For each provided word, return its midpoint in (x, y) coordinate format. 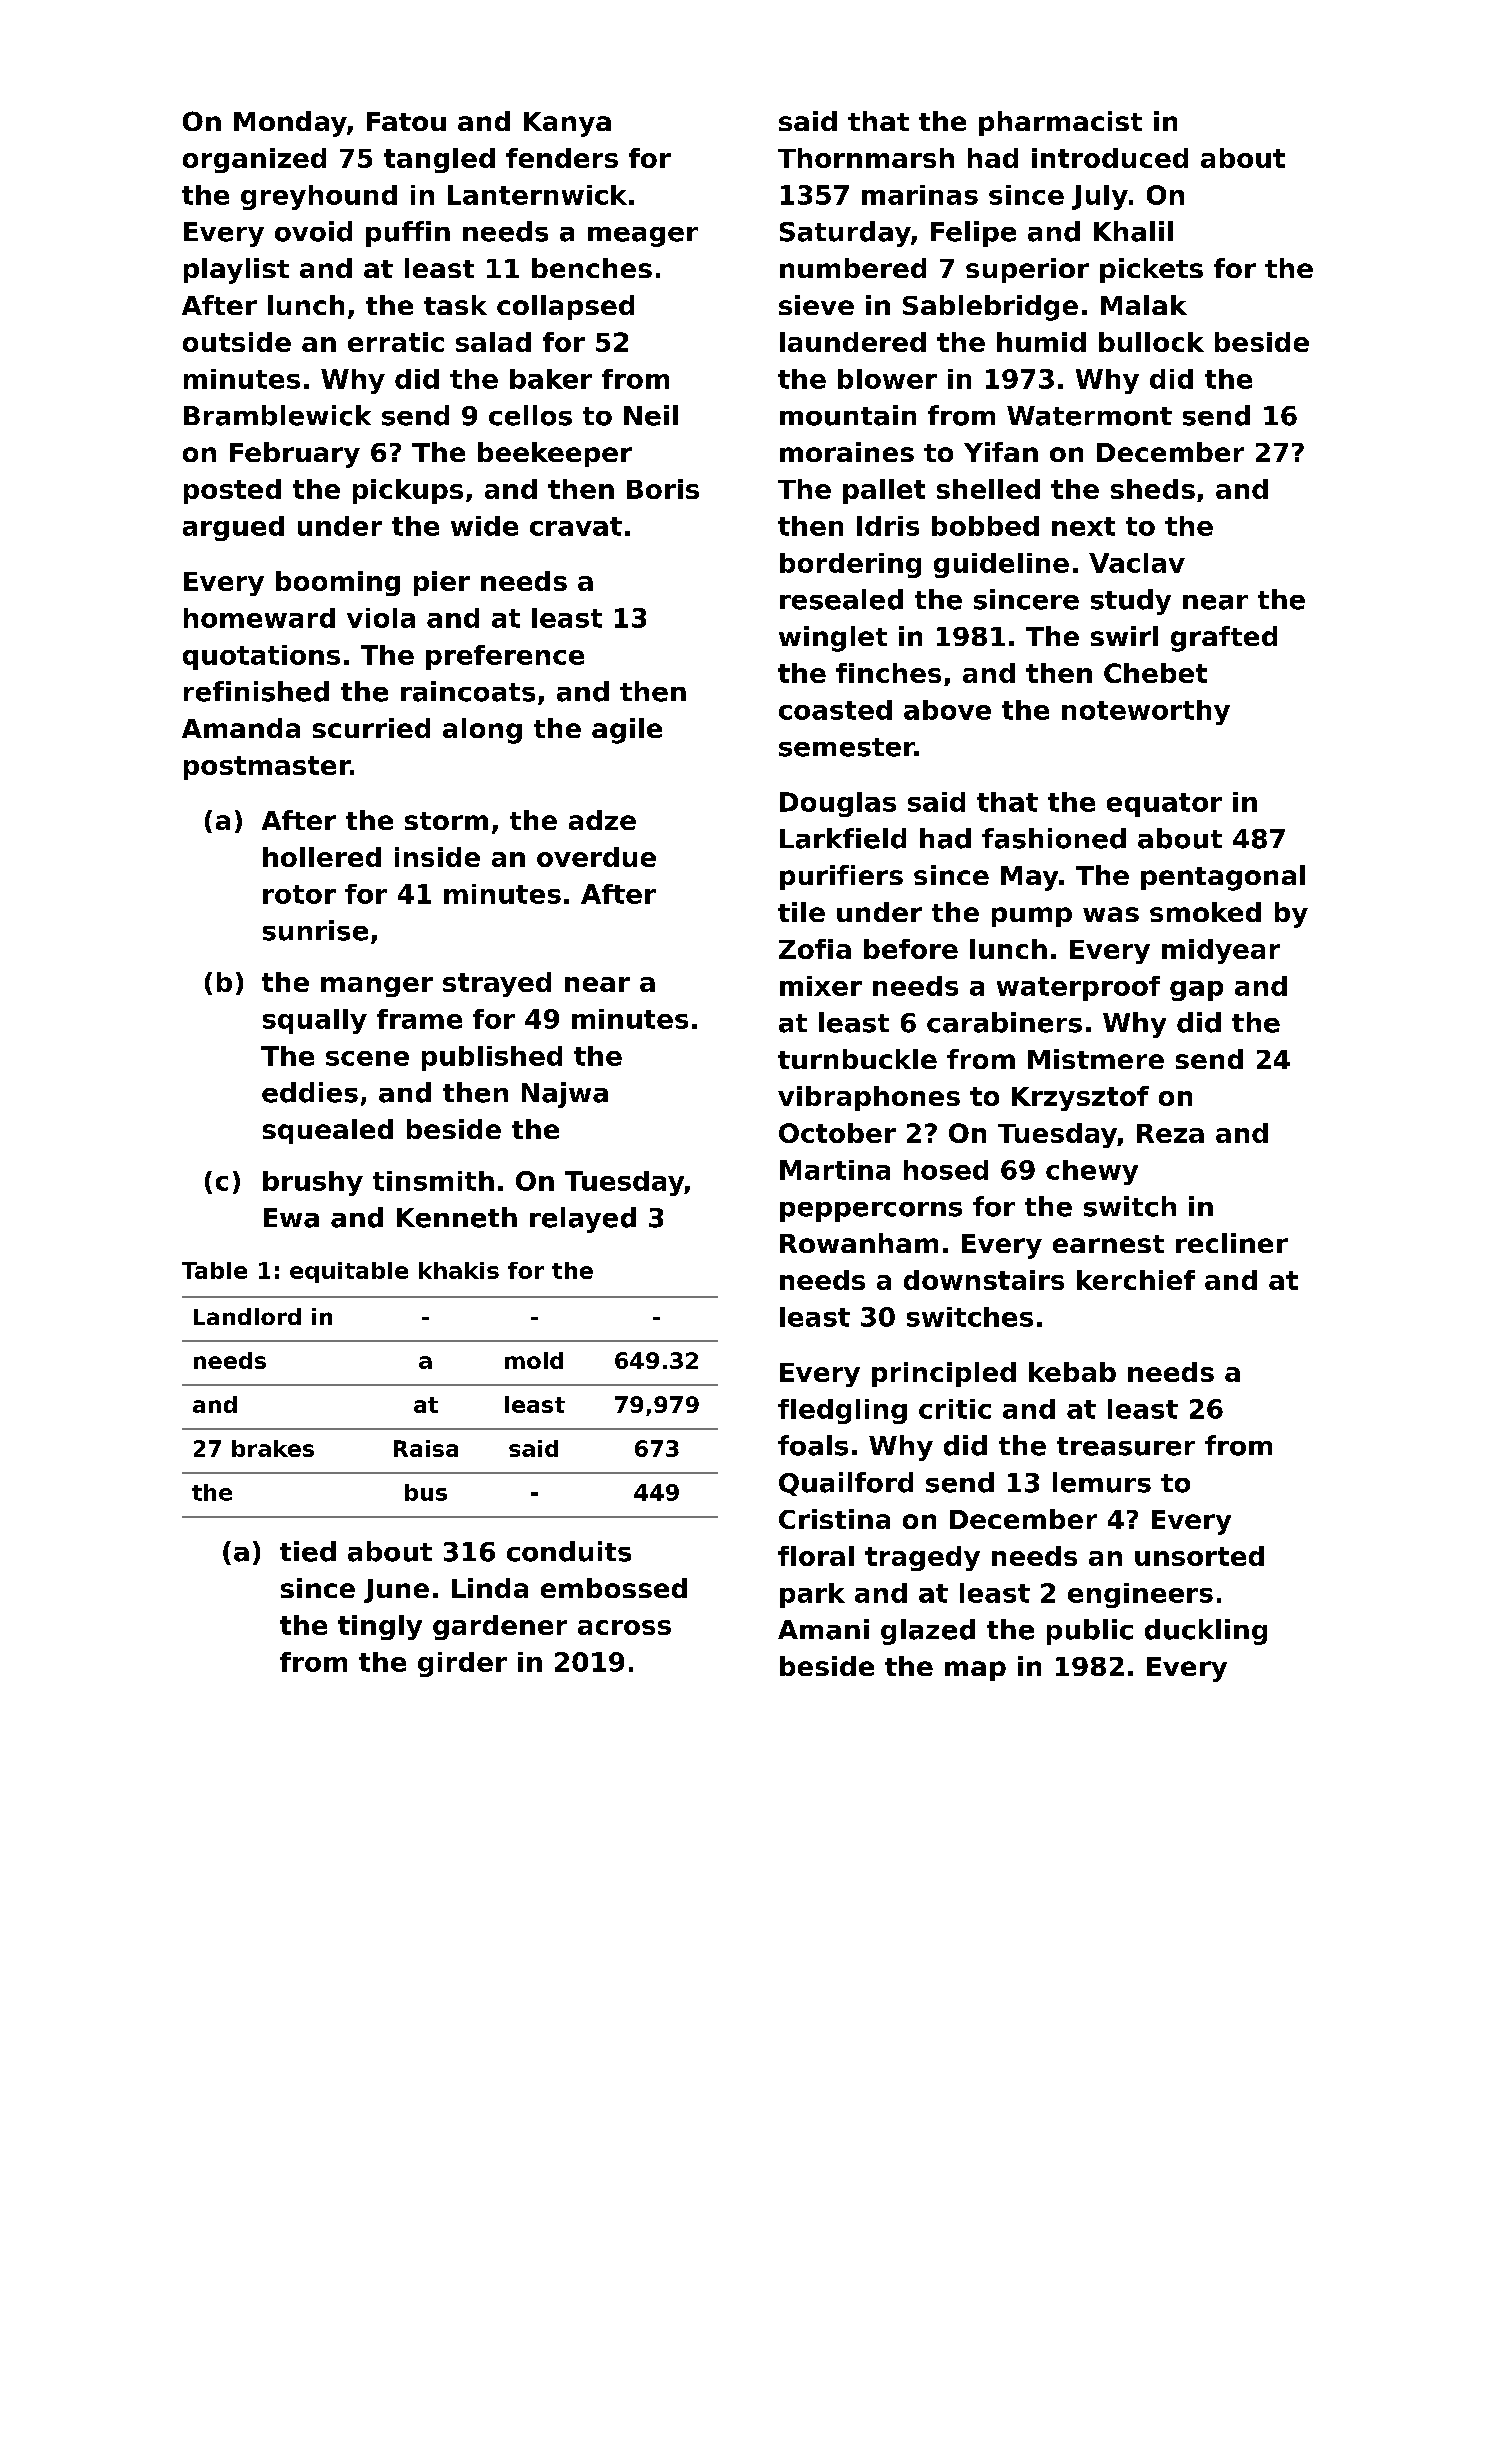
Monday (290, 124)
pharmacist (1060, 123)
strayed (497, 984)
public (1090, 1632)
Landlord (247, 1316)
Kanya (567, 124)
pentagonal (1223, 878)
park (812, 1595)
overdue (596, 857)
